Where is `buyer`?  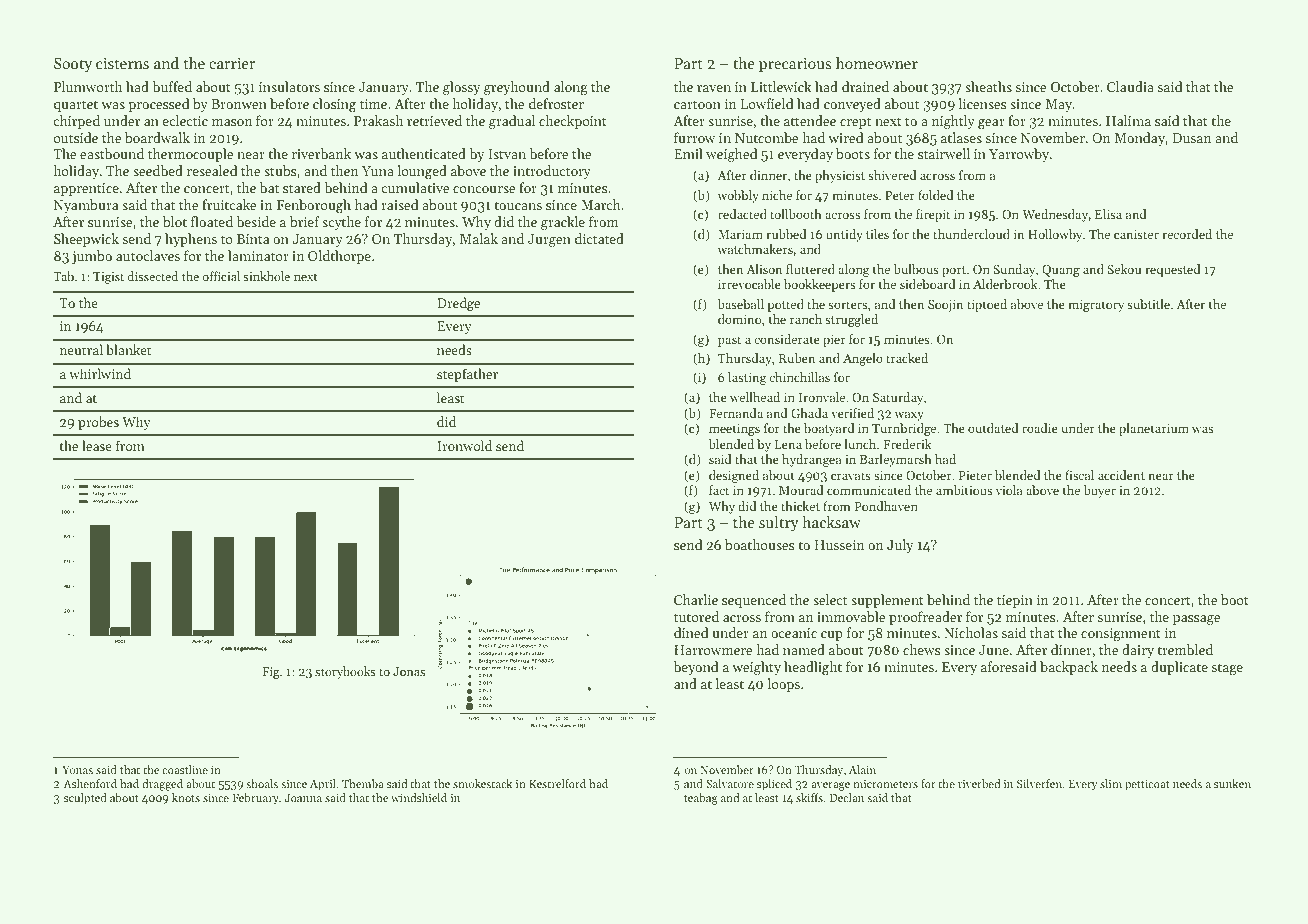
buyer is located at coordinates (1099, 491).
